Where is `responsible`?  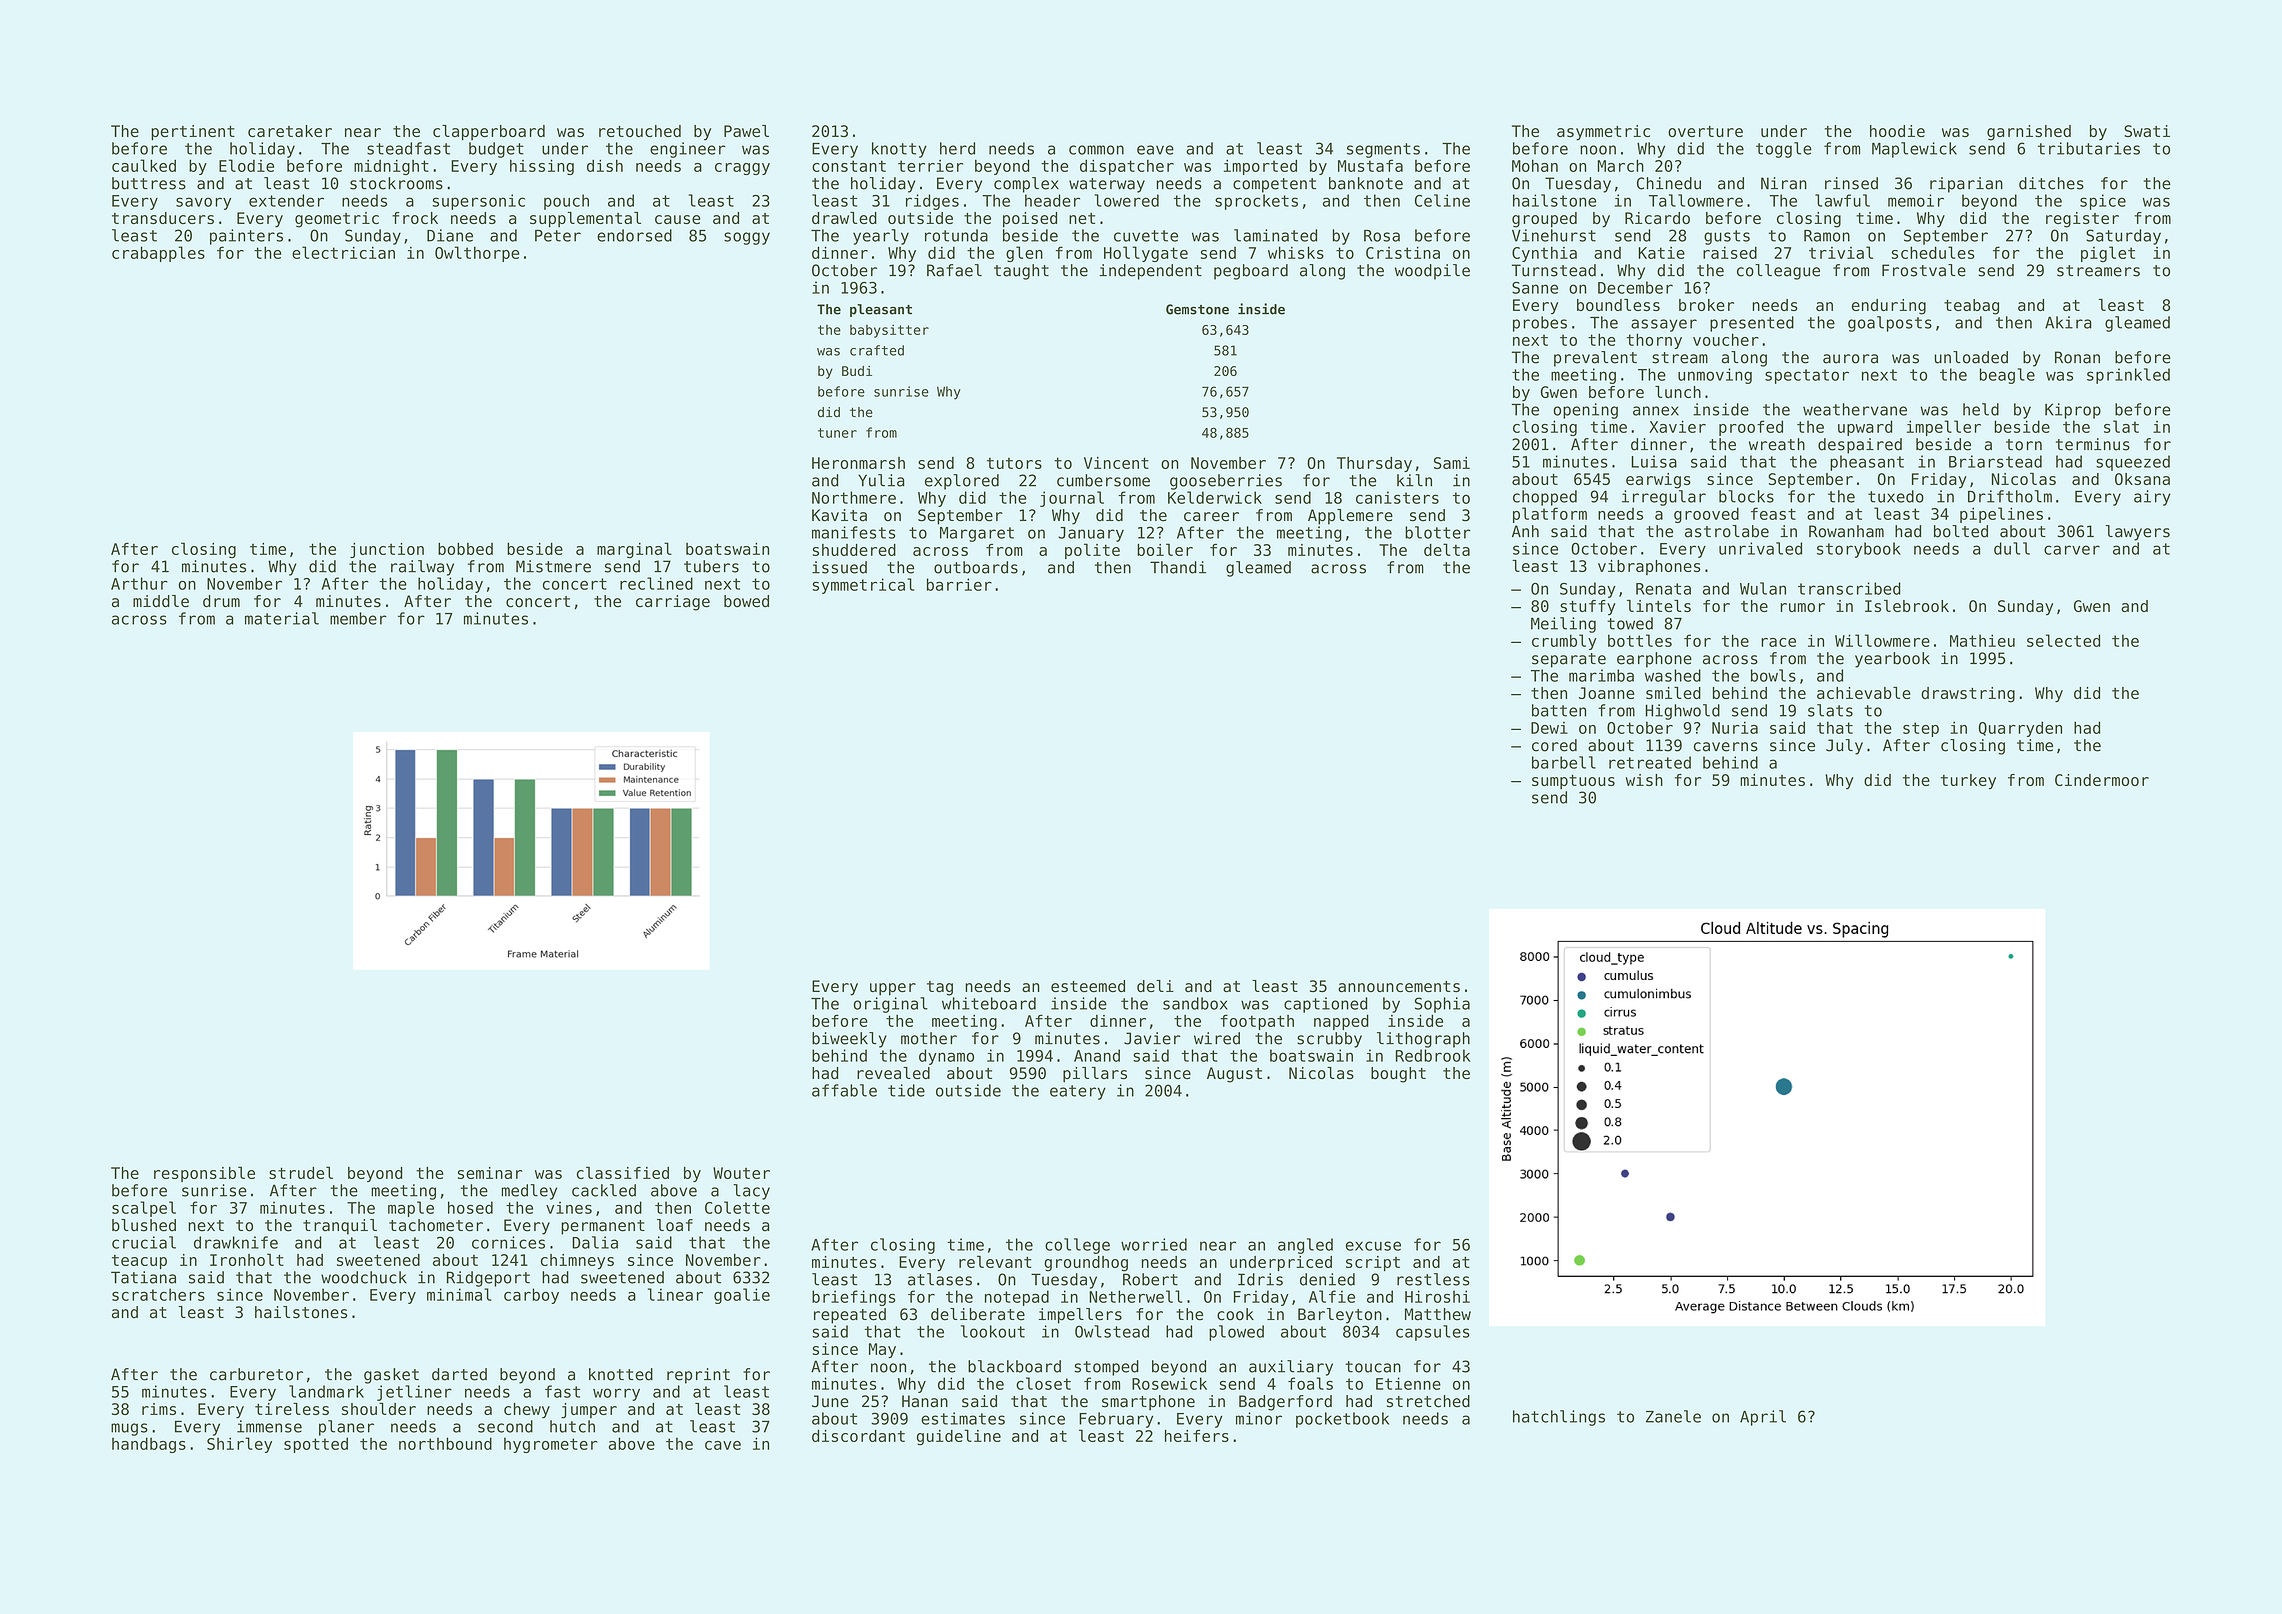
responsible is located at coordinates (204, 1174).
